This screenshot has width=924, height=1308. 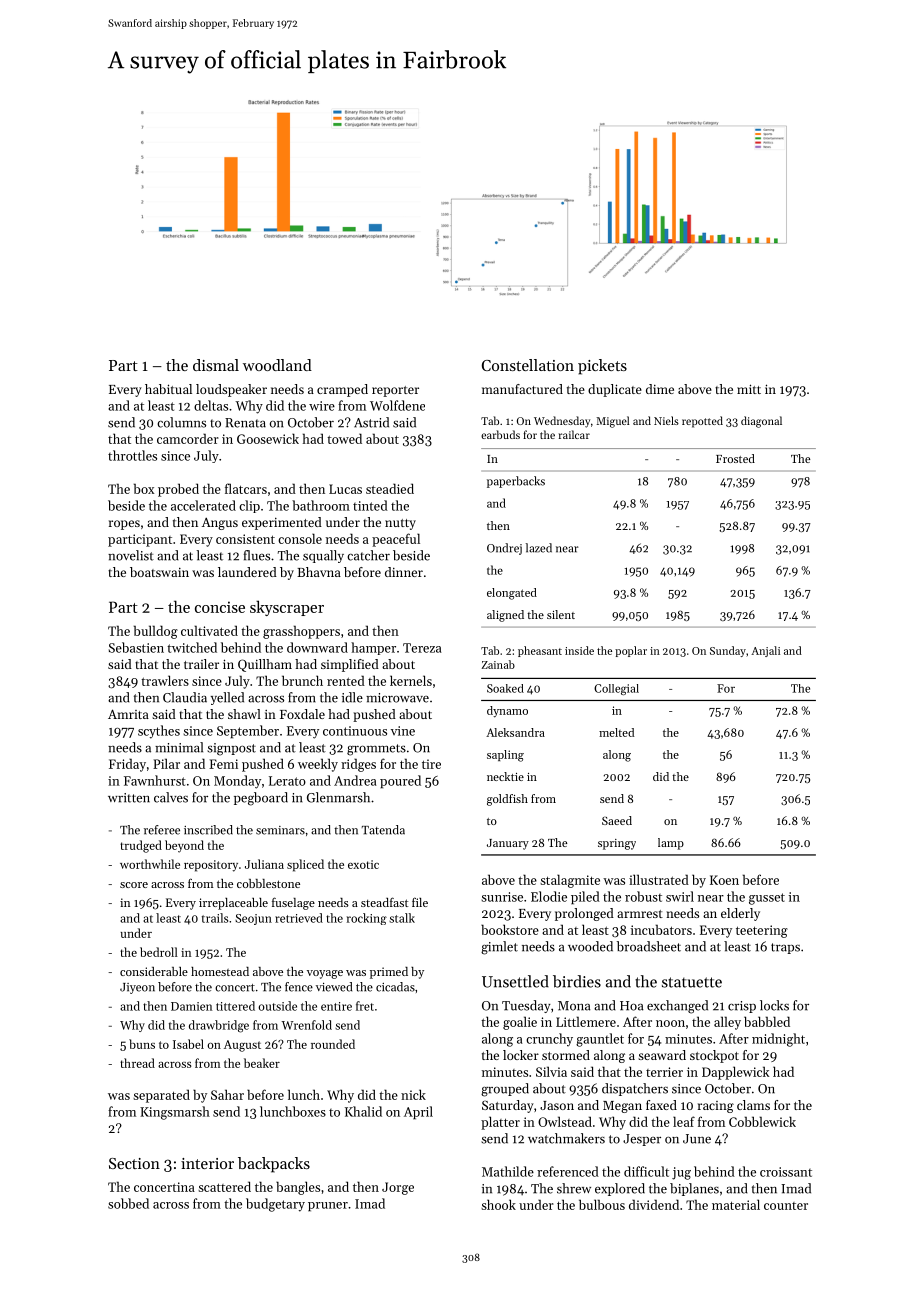 I want to click on throttles, so click(x=132, y=455).
